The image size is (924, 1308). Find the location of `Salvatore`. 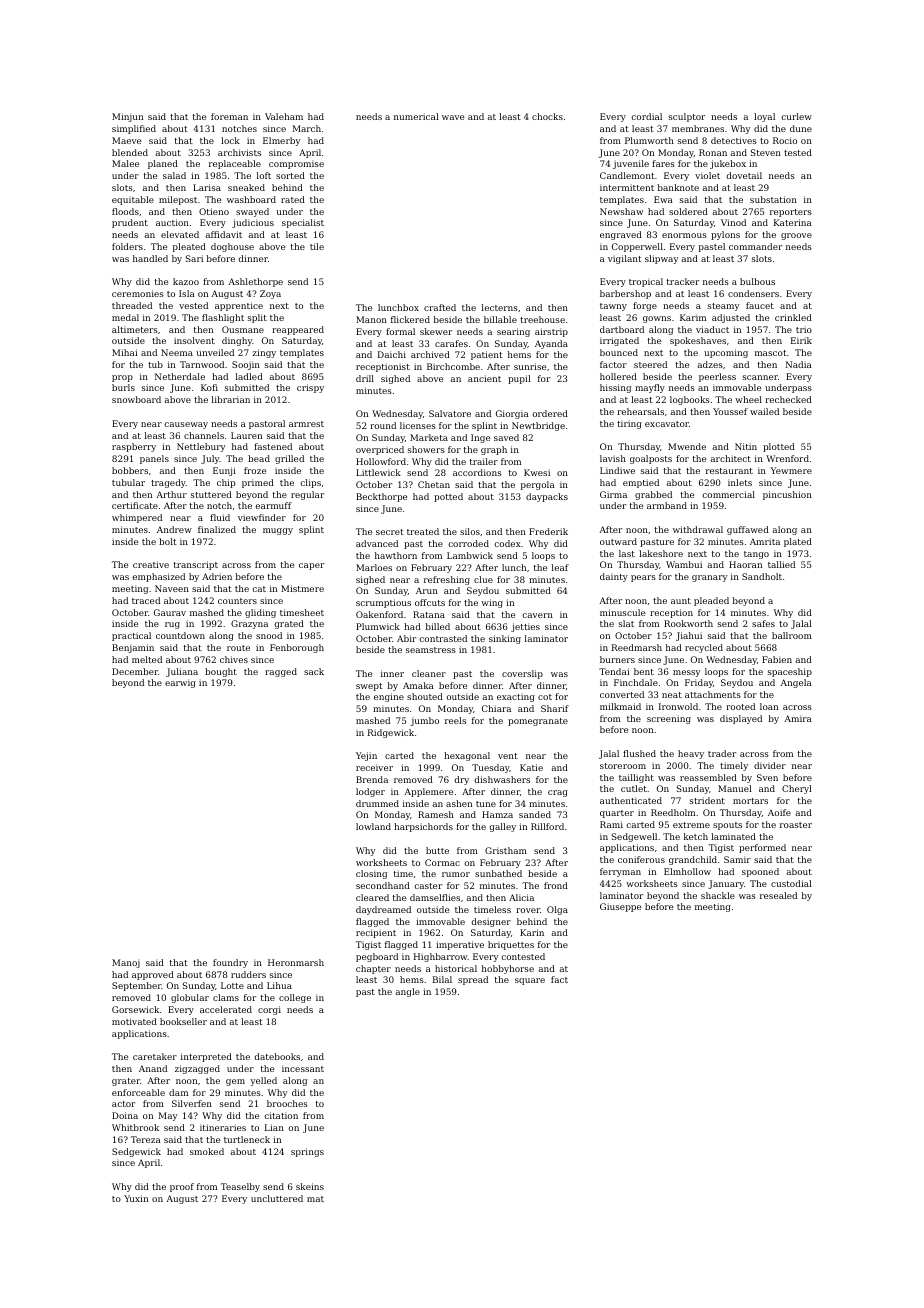

Salvatore is located at coordinates (450, 413).
